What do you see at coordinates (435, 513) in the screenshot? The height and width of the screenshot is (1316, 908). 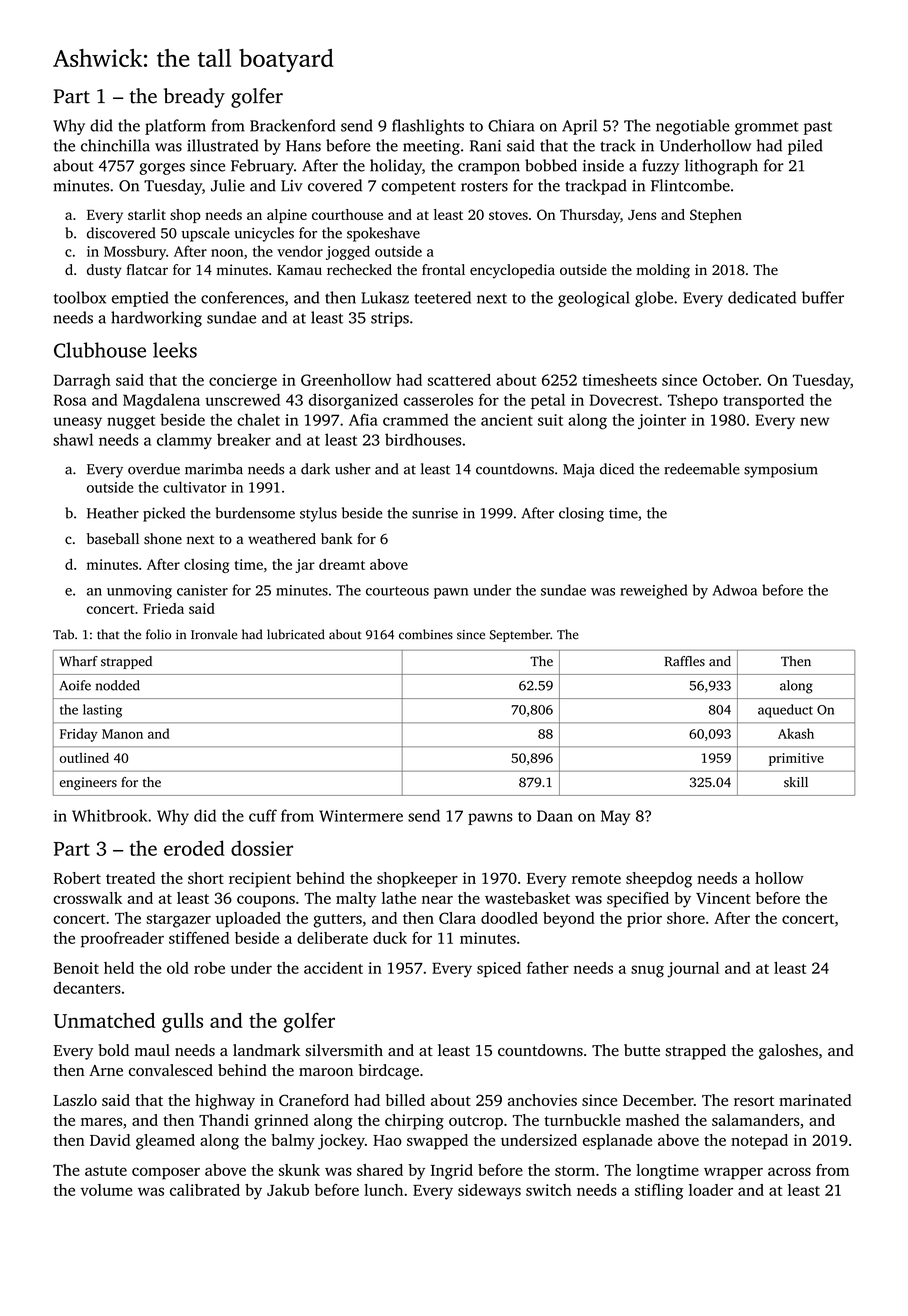 I see `sunrise` at bounding box center [435, 513].
